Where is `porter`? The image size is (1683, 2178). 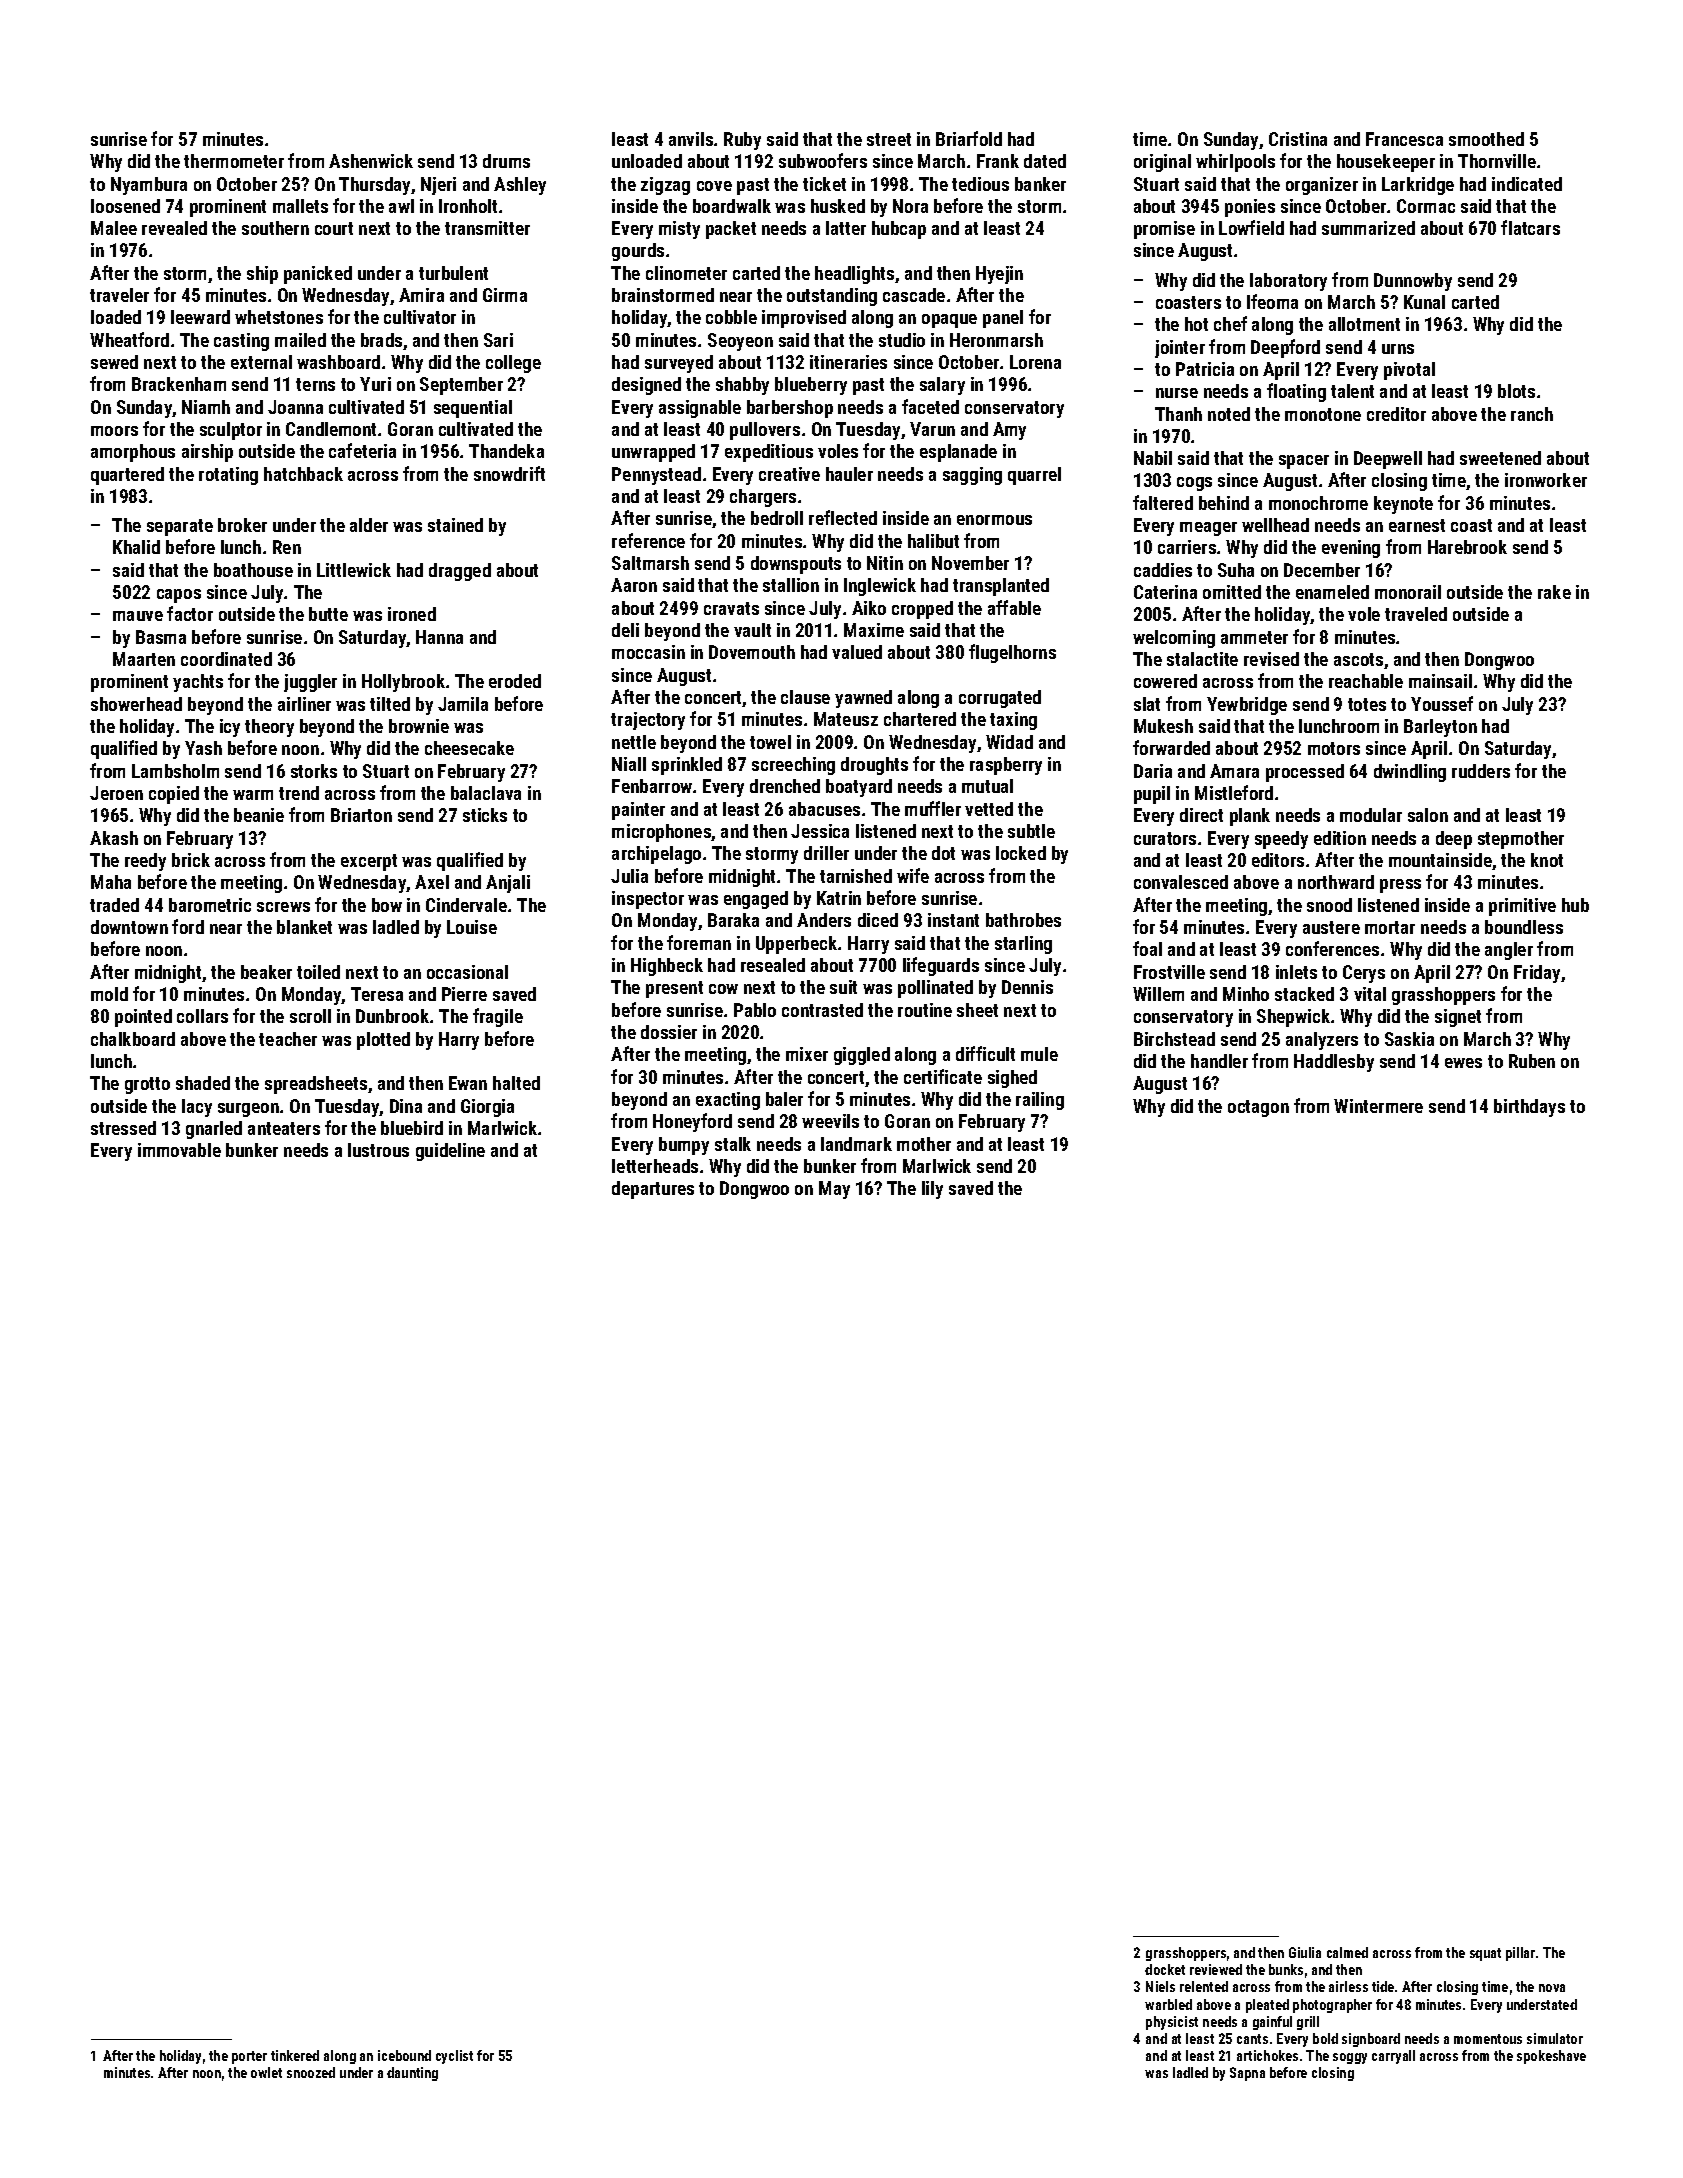
porter is located at coordinates (249, 2057).
